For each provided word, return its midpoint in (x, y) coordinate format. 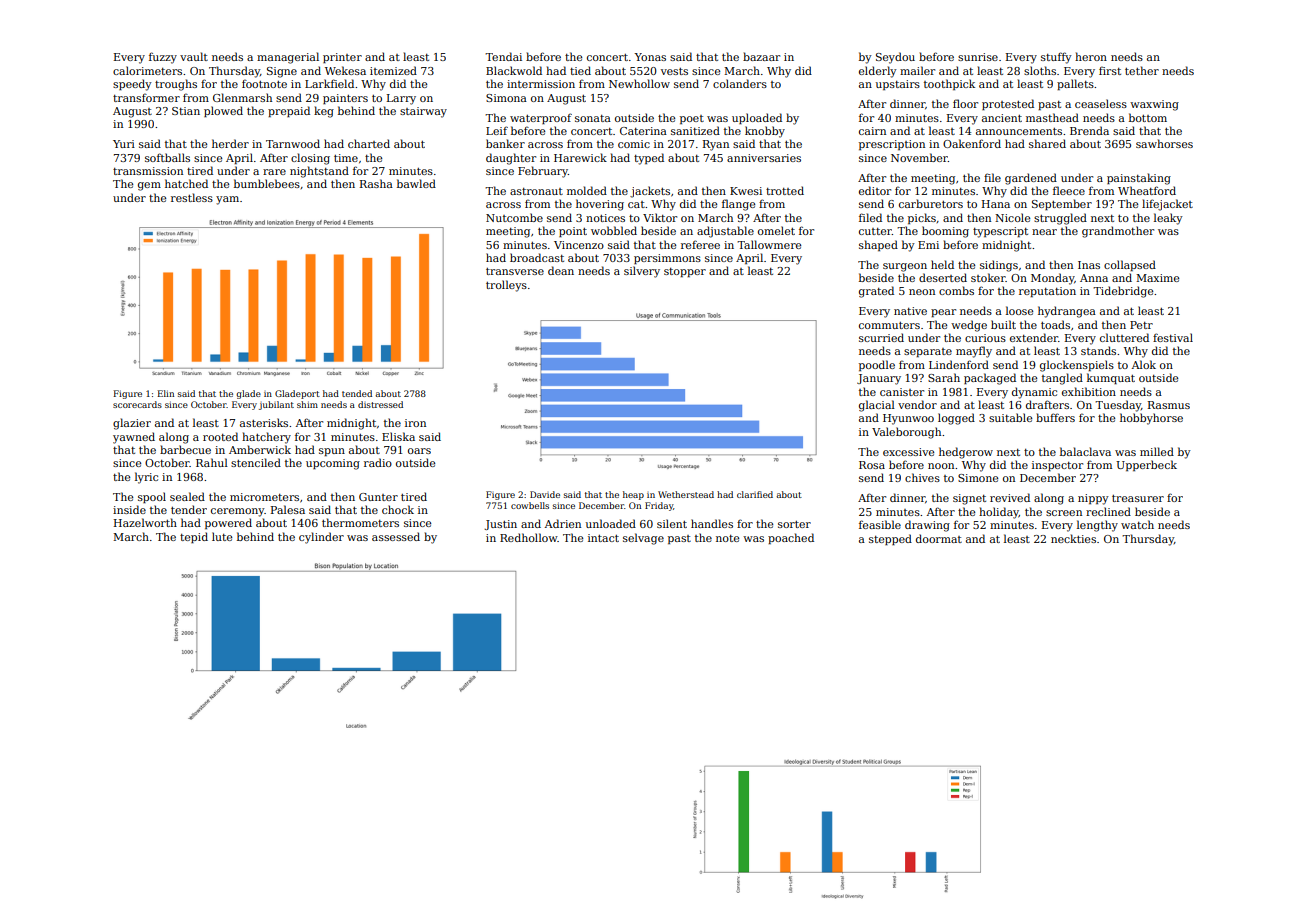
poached (791, 538)
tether (1142, 70)
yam (227, 200)
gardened (1031, 179)
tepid (194, 537)
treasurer (1138, 498)
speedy (132, 85)
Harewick (580, 157)
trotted (785, 190)
